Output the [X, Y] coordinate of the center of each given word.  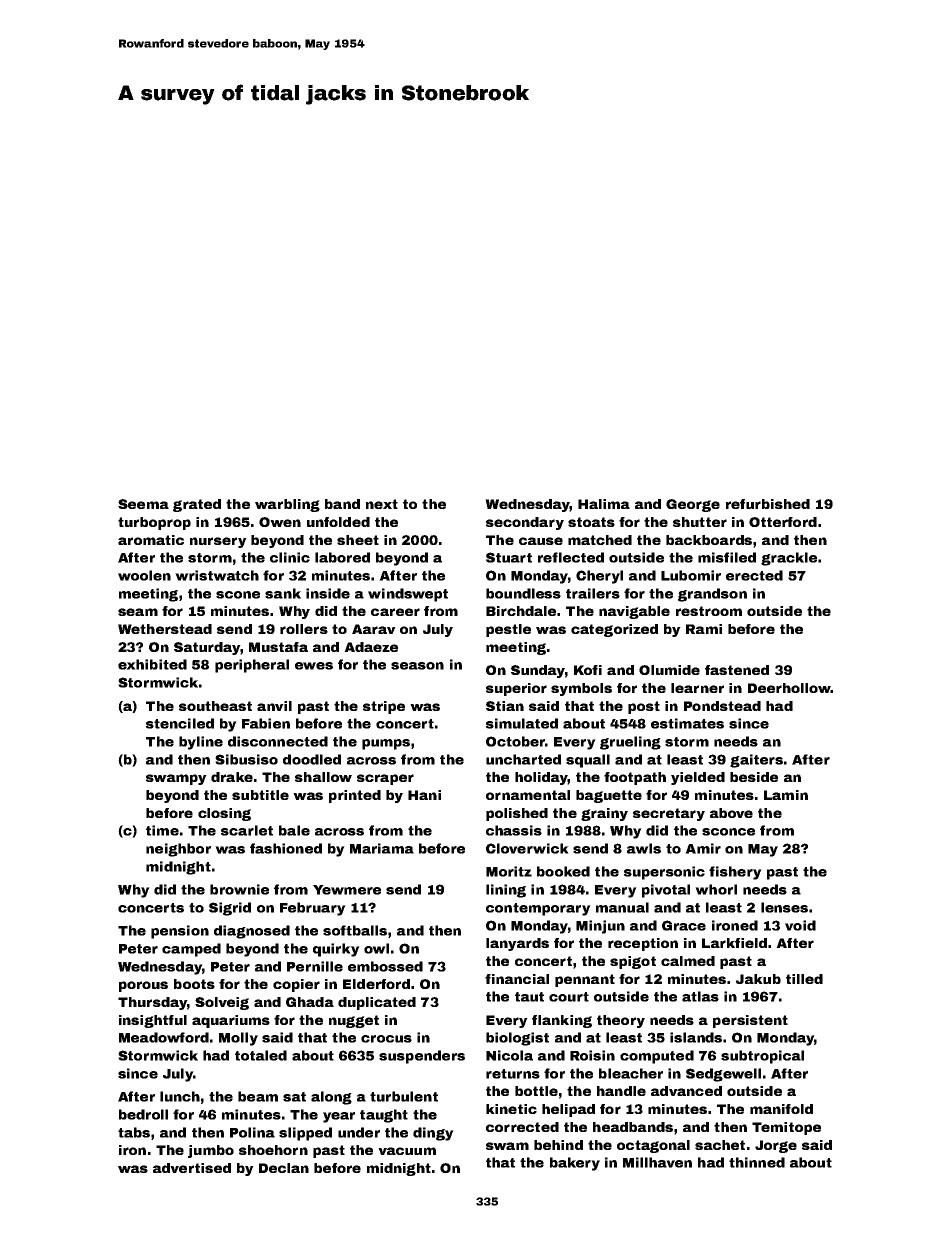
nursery [218, 542]
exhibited [152, 664]
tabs [134, 1132]
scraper [385, 779]
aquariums [231, 1021]
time [162, 830]
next [382, 504]
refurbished [768, 504]
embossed [385, 966]
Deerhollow [789, 688]
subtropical [762, 1057]
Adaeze [371, 647]
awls [644, 848]
